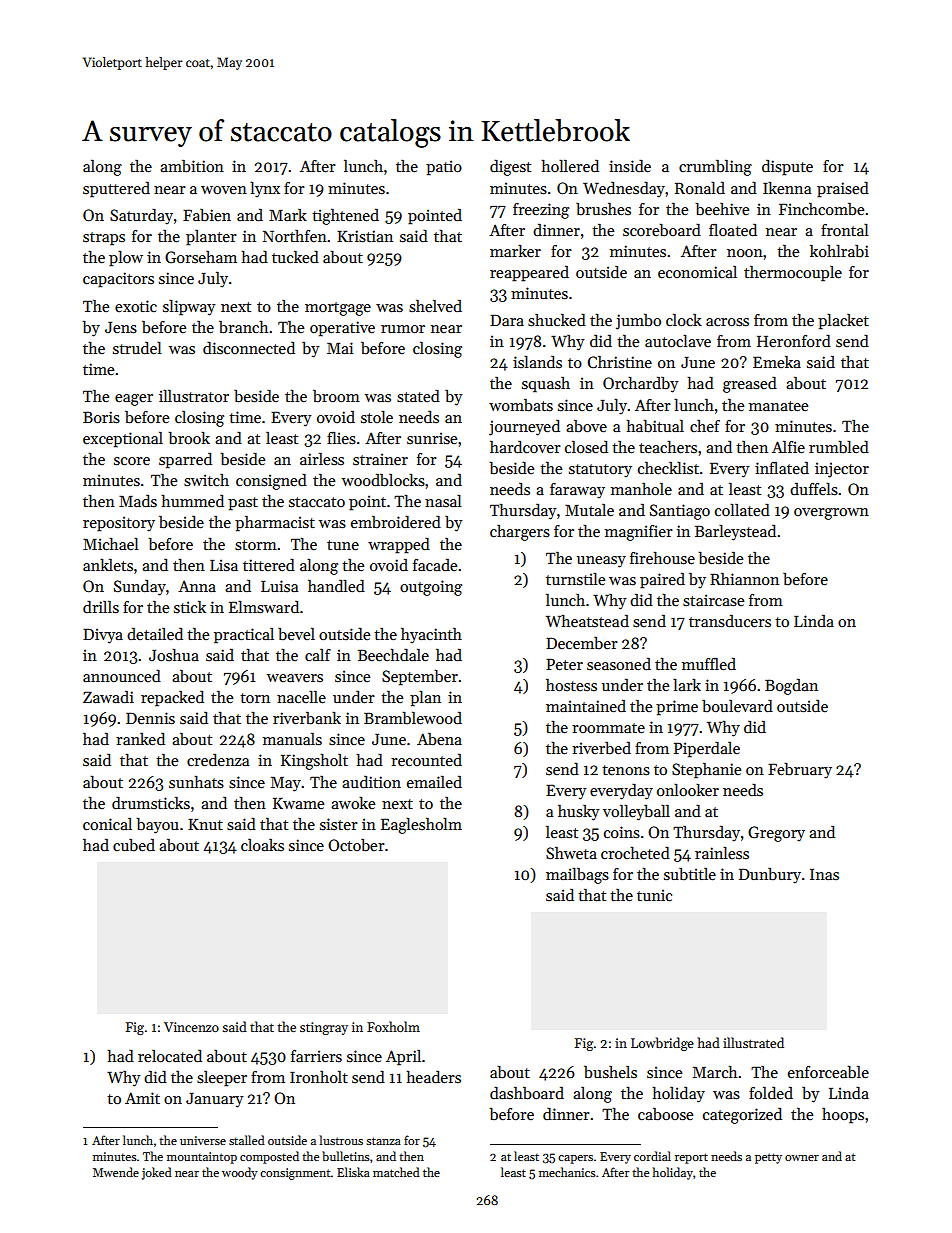 The height and width of the screenshot is (1233, 952). What do you see at coordinates (413, 718) in the screenshot?
I see `Bramblewood` at bounding box center [413, 718].
